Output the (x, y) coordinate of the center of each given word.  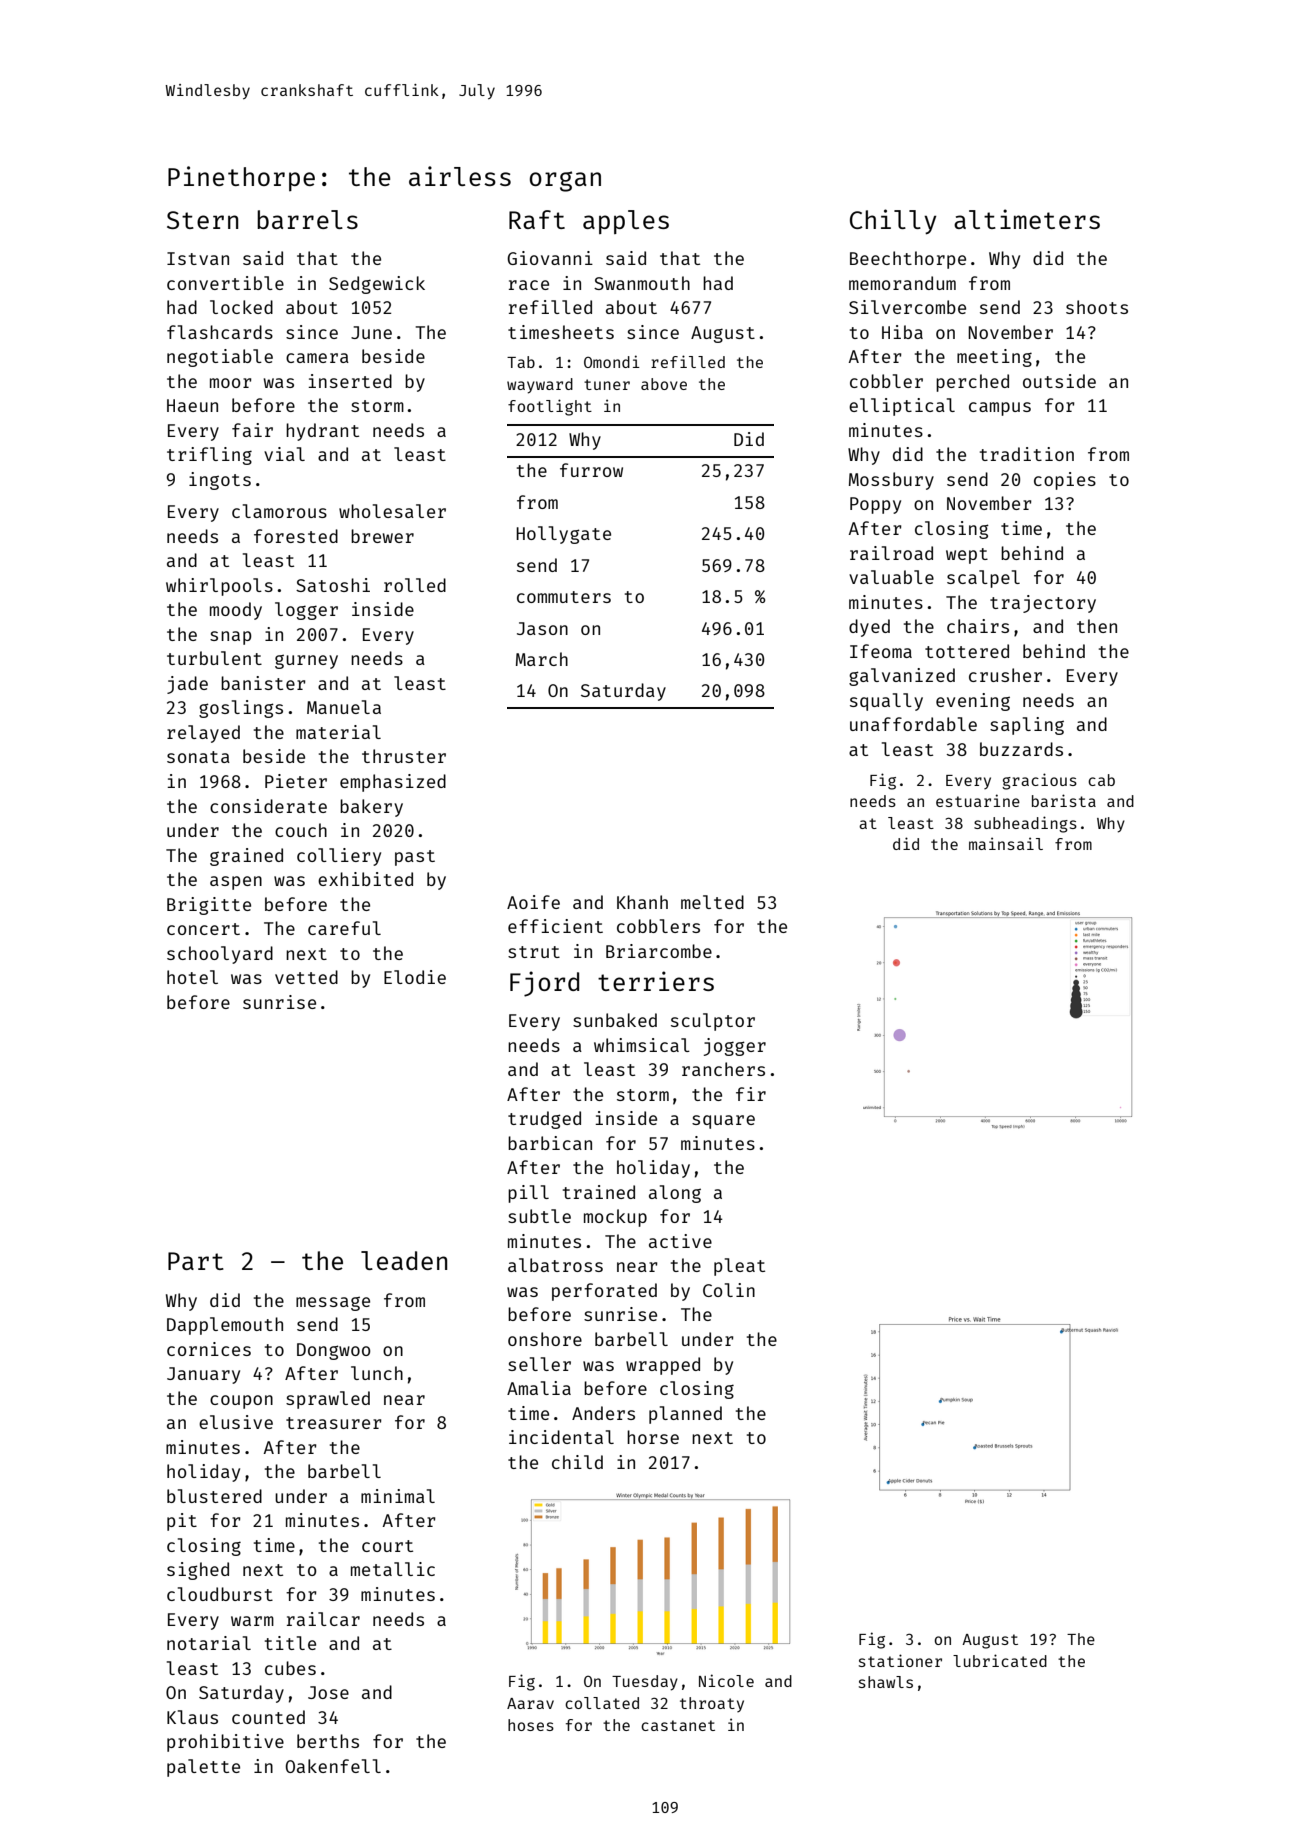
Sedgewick (377, 285)
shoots (1097, 307)
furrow (591, 470)
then (1097, 626)
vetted (306, 977)
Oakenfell (333, 1766)
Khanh (642, 902)
